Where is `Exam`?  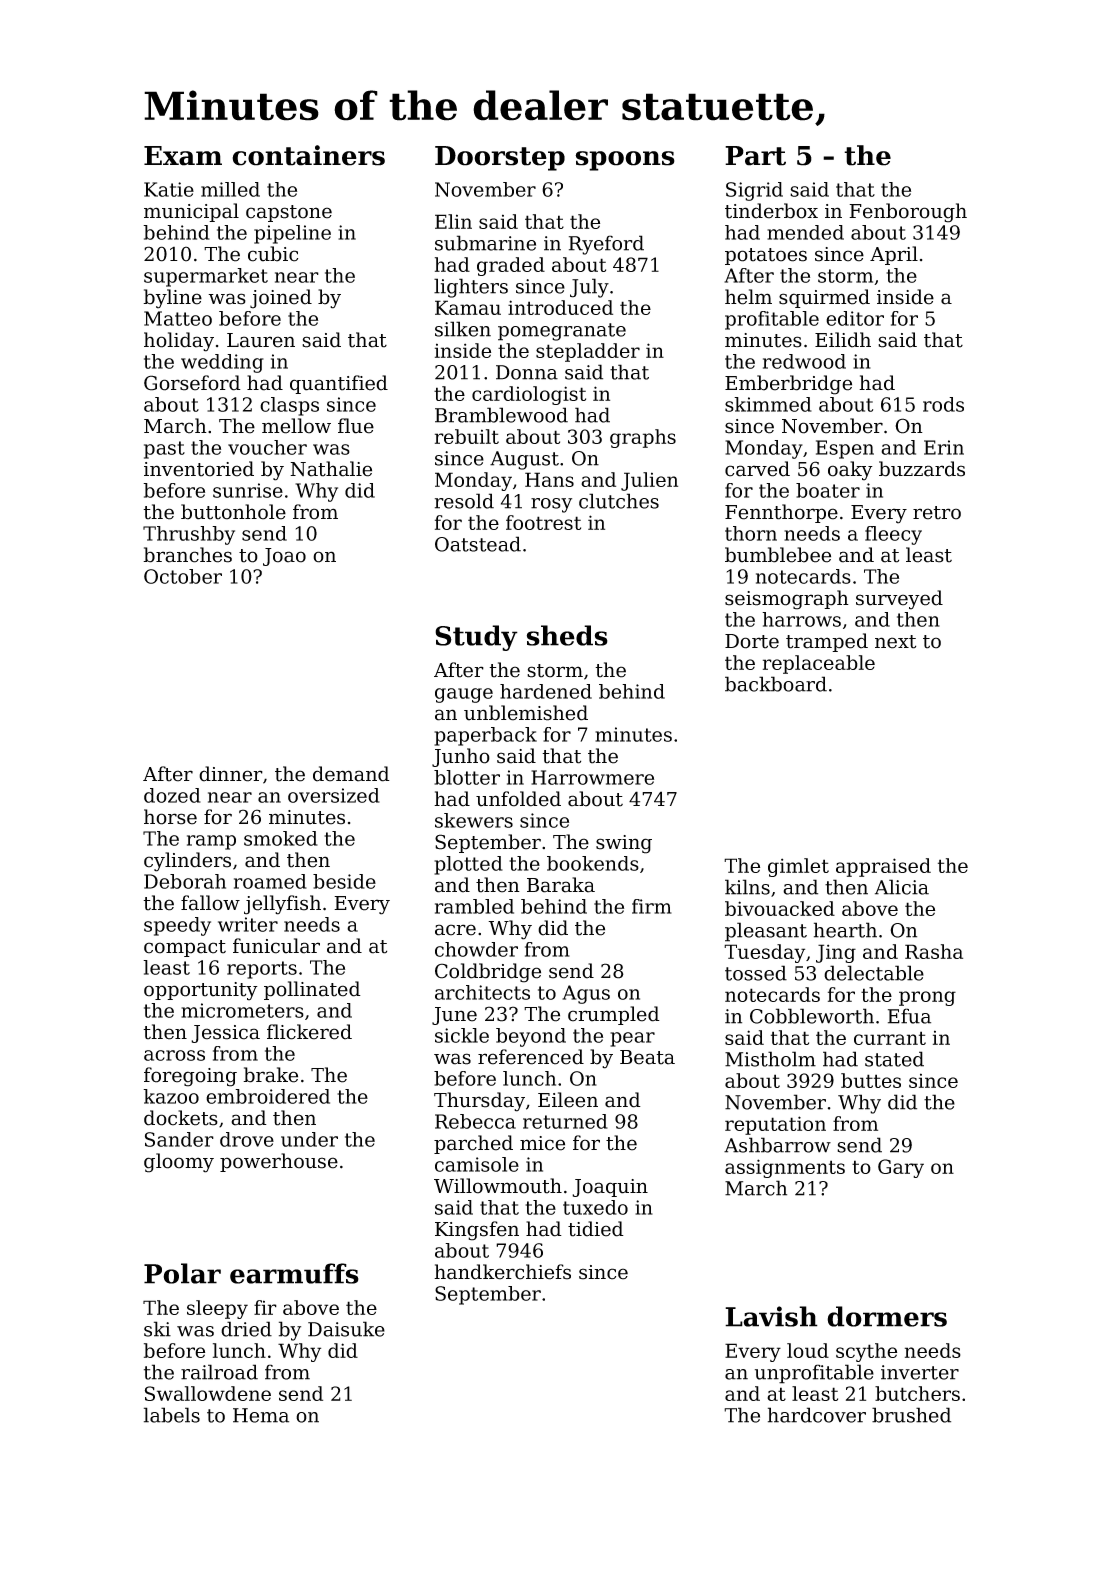 Exam is located at coordinates (183, 156).
